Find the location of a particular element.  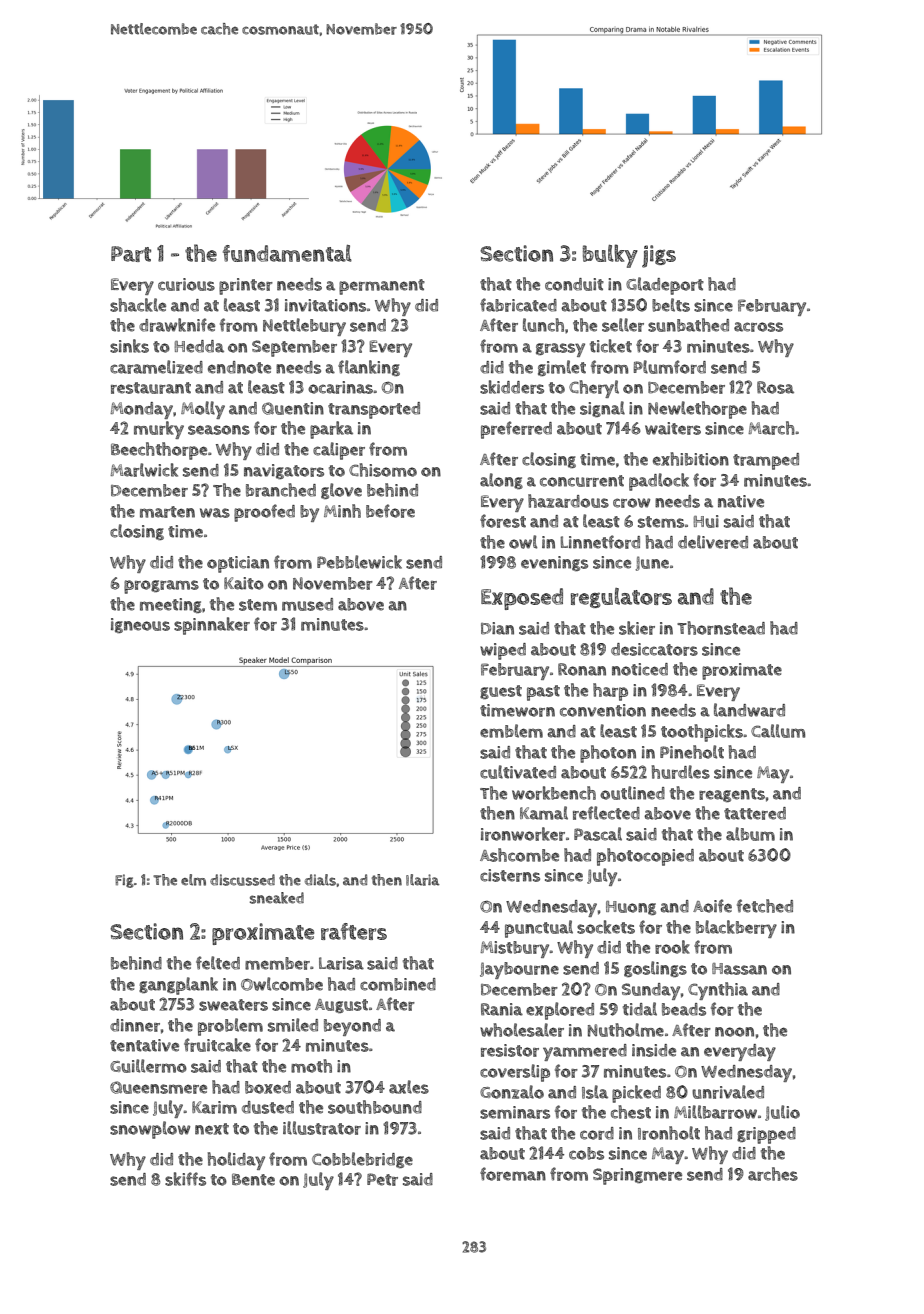

Ashcombe is located at coordinates (519, 855).
